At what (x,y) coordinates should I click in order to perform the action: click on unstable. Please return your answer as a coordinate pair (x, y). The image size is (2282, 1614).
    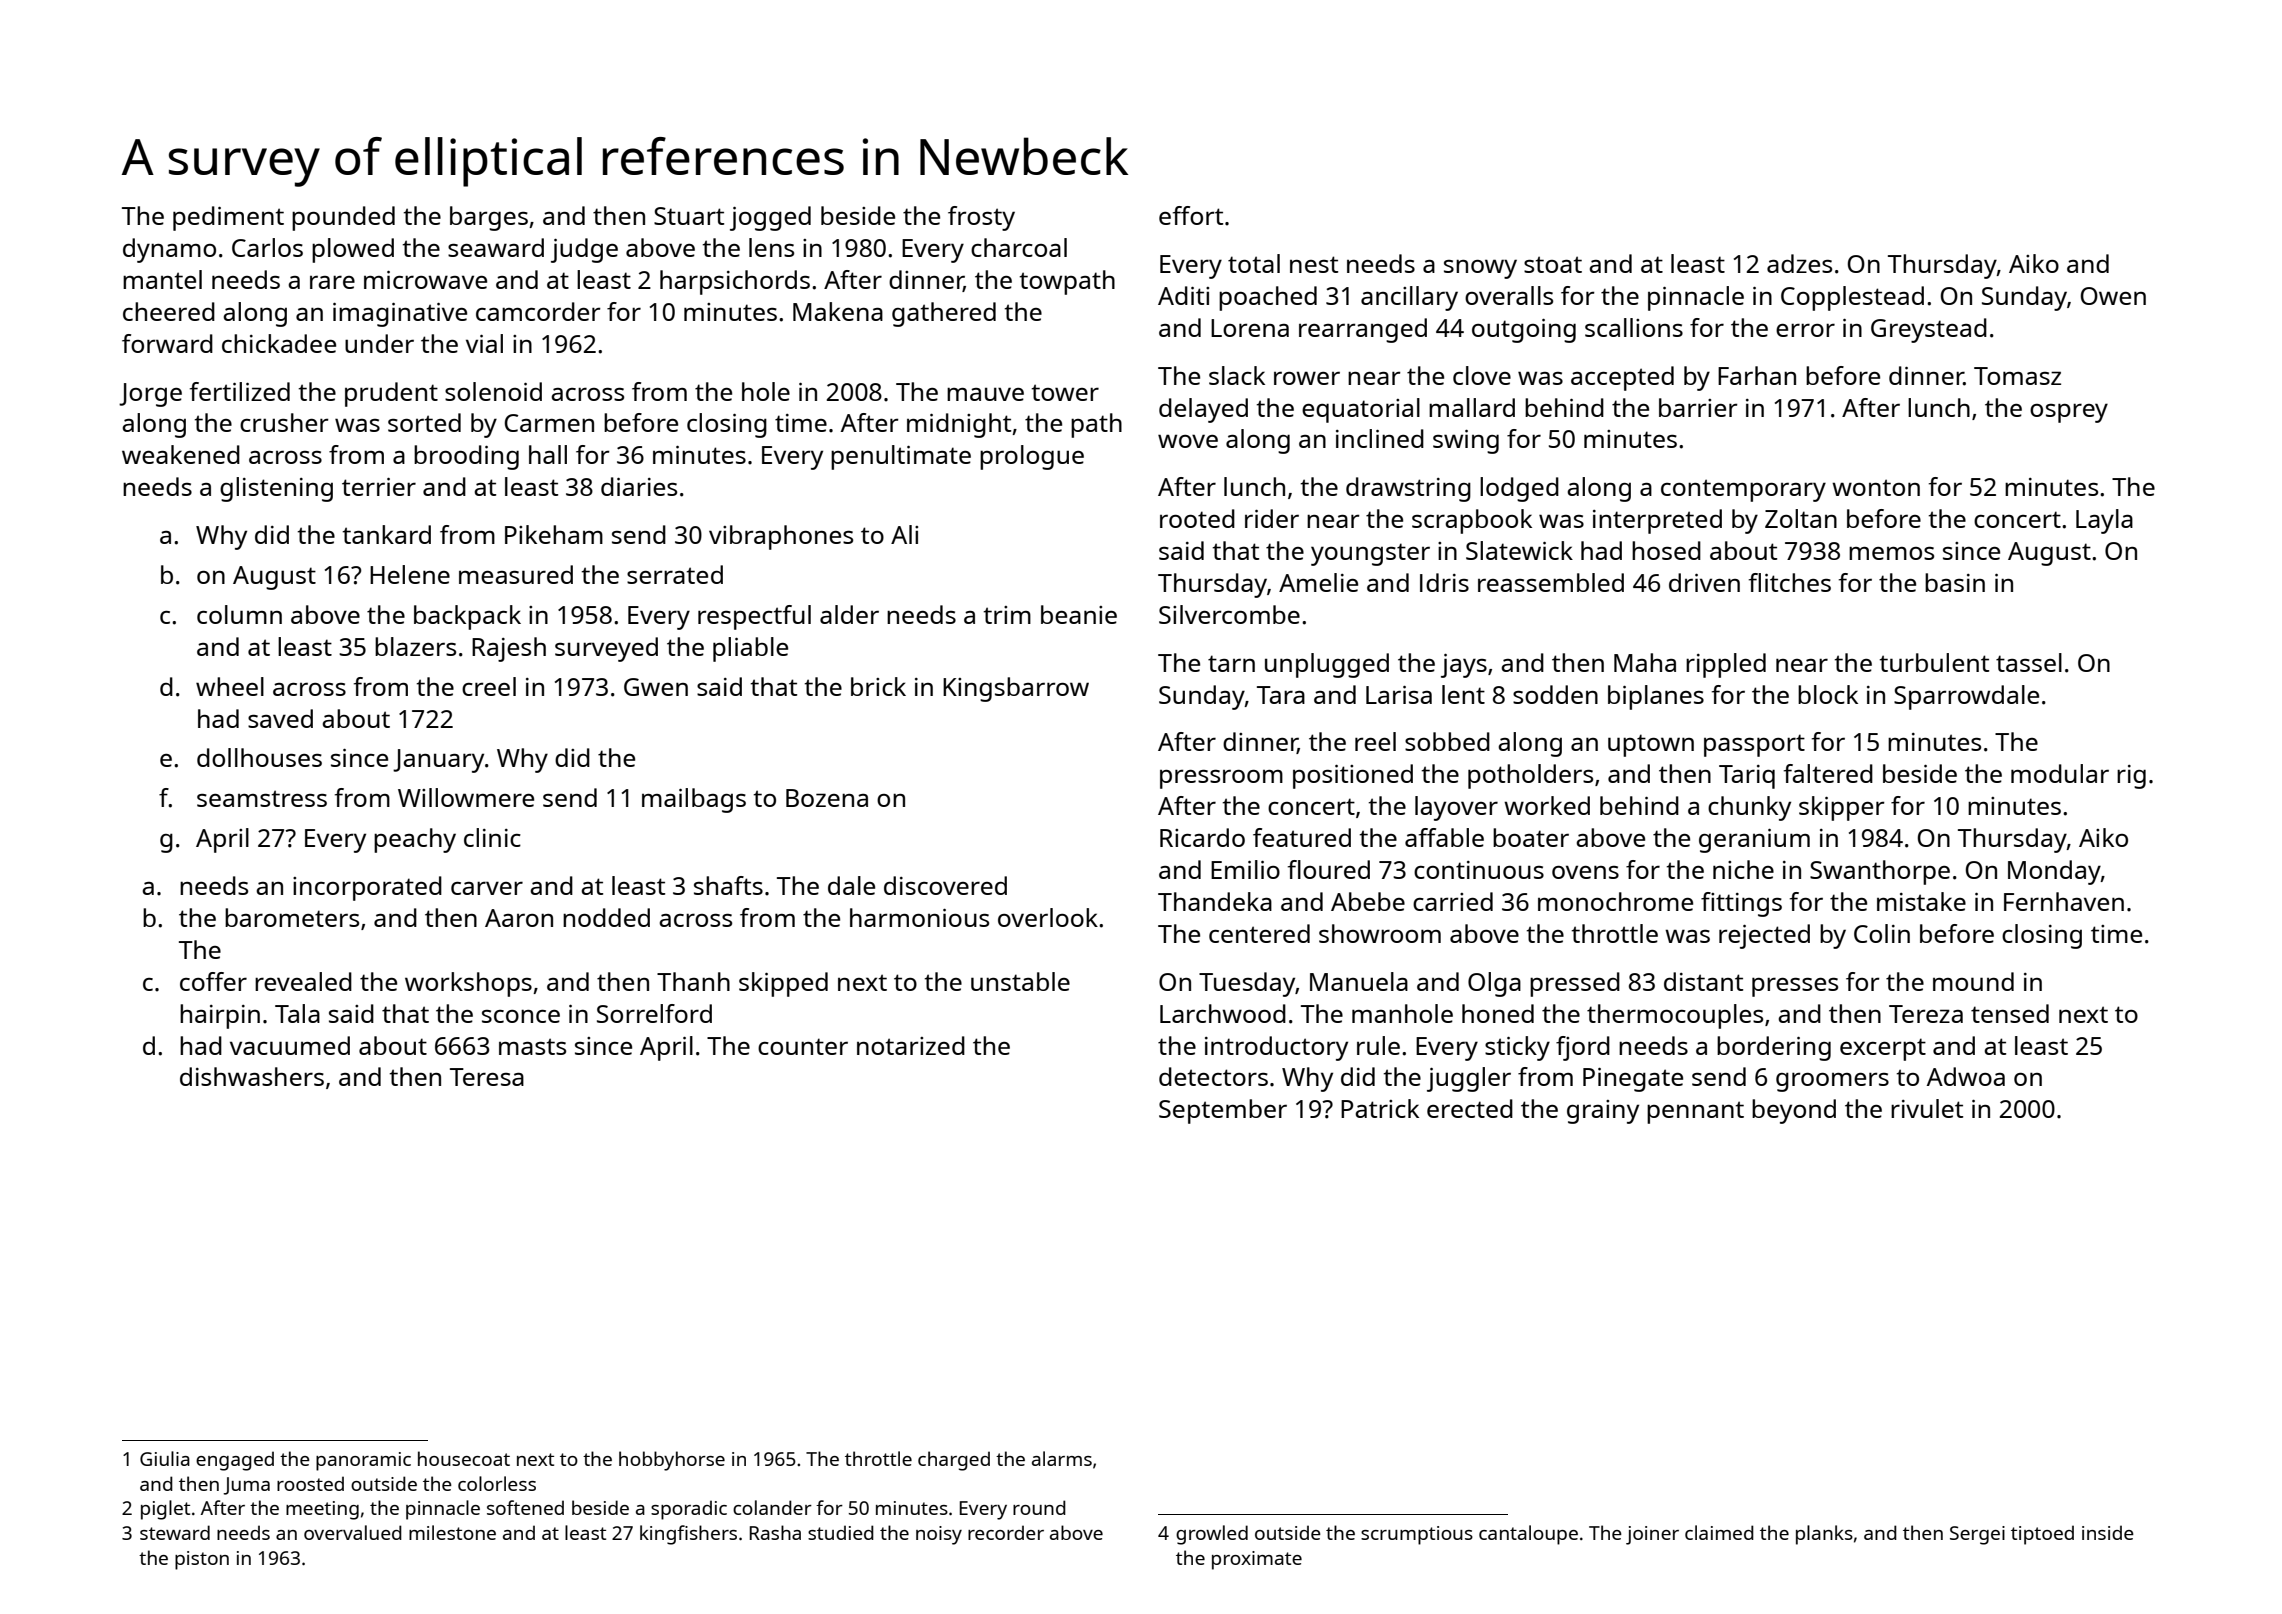
    Looking at the image, I should click on (1020, 981).
